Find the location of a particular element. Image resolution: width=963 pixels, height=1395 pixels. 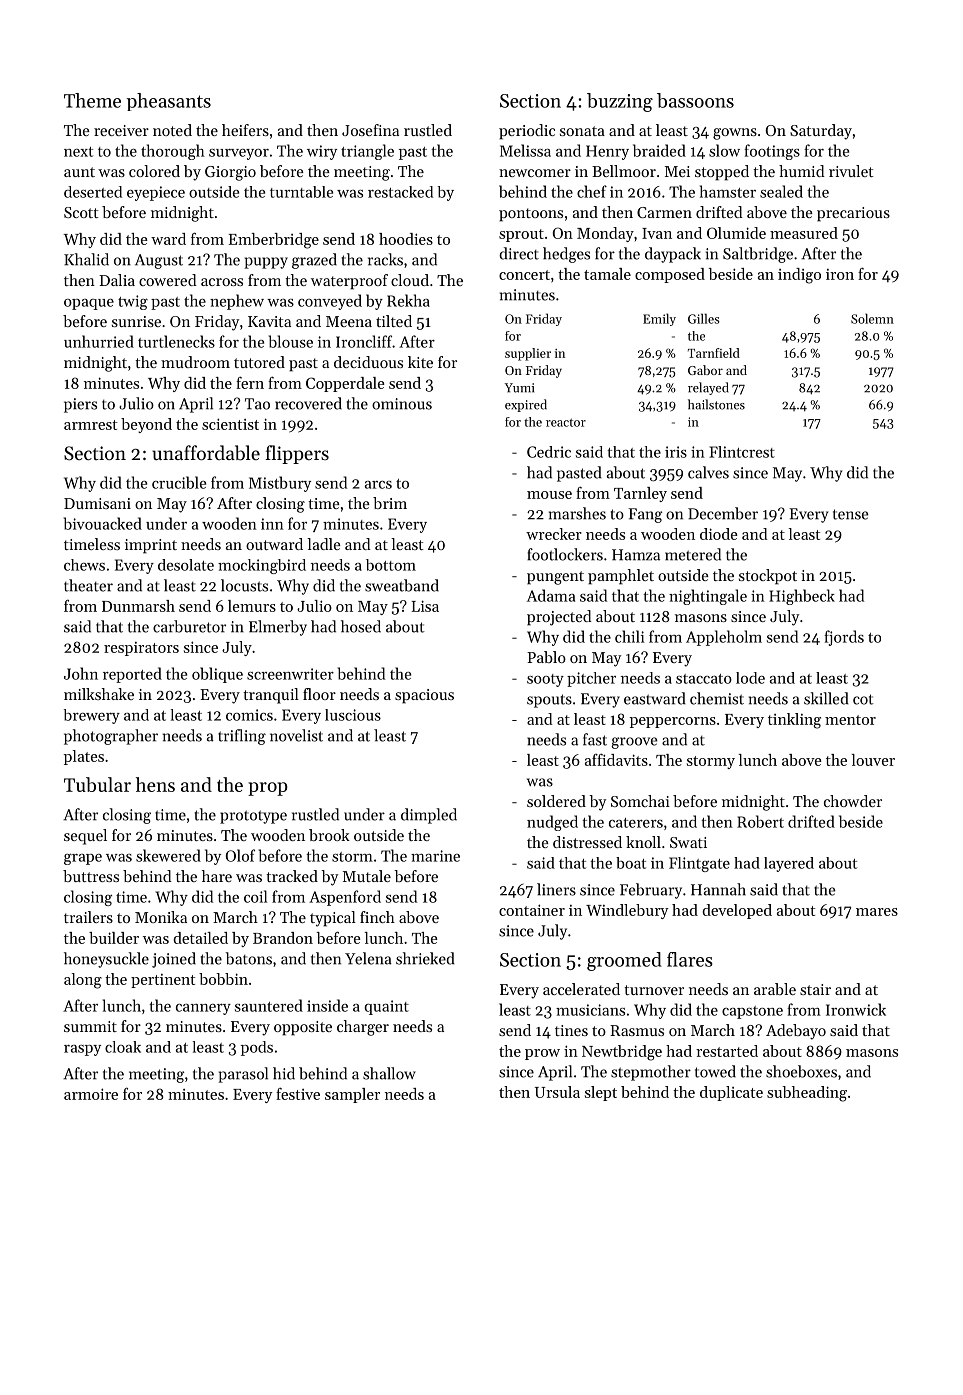

container is located at coordinates (532, 910).
